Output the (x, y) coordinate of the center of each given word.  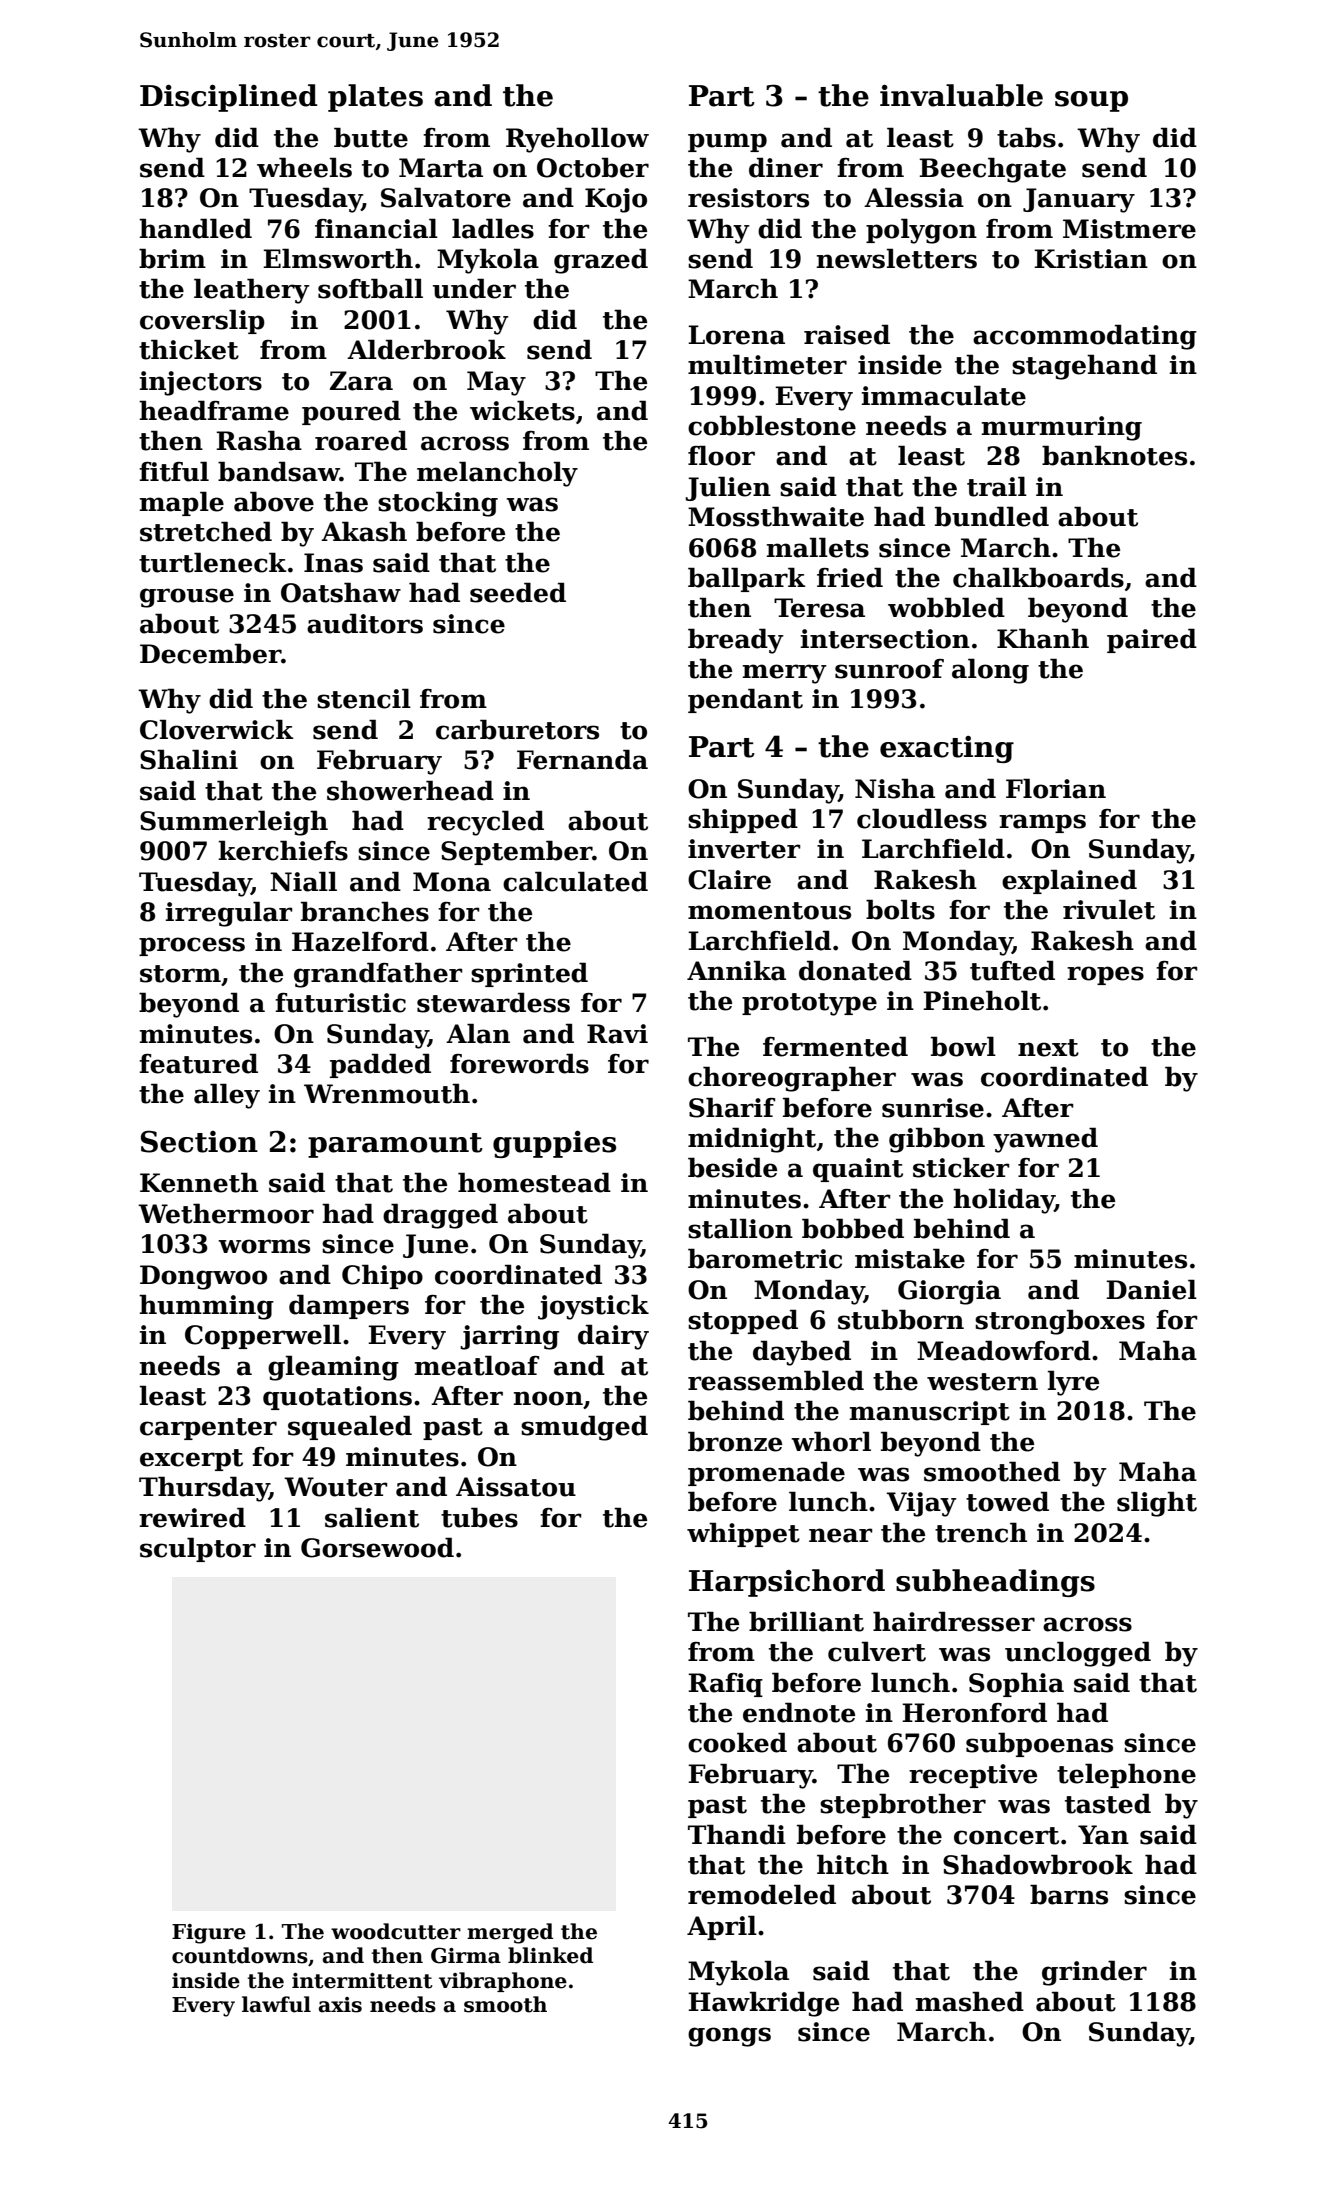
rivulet (1109, 909)
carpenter (208, 1429)
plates (375, 98)
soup (1091, 101)
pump (727, 142)
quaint (858, 1170)
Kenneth (199, 1182)
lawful (276, 2004)
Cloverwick (217, 729)
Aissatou (516, 1487)
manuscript (930, 1413)
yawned (1045, 1140)
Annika (736, 970)
